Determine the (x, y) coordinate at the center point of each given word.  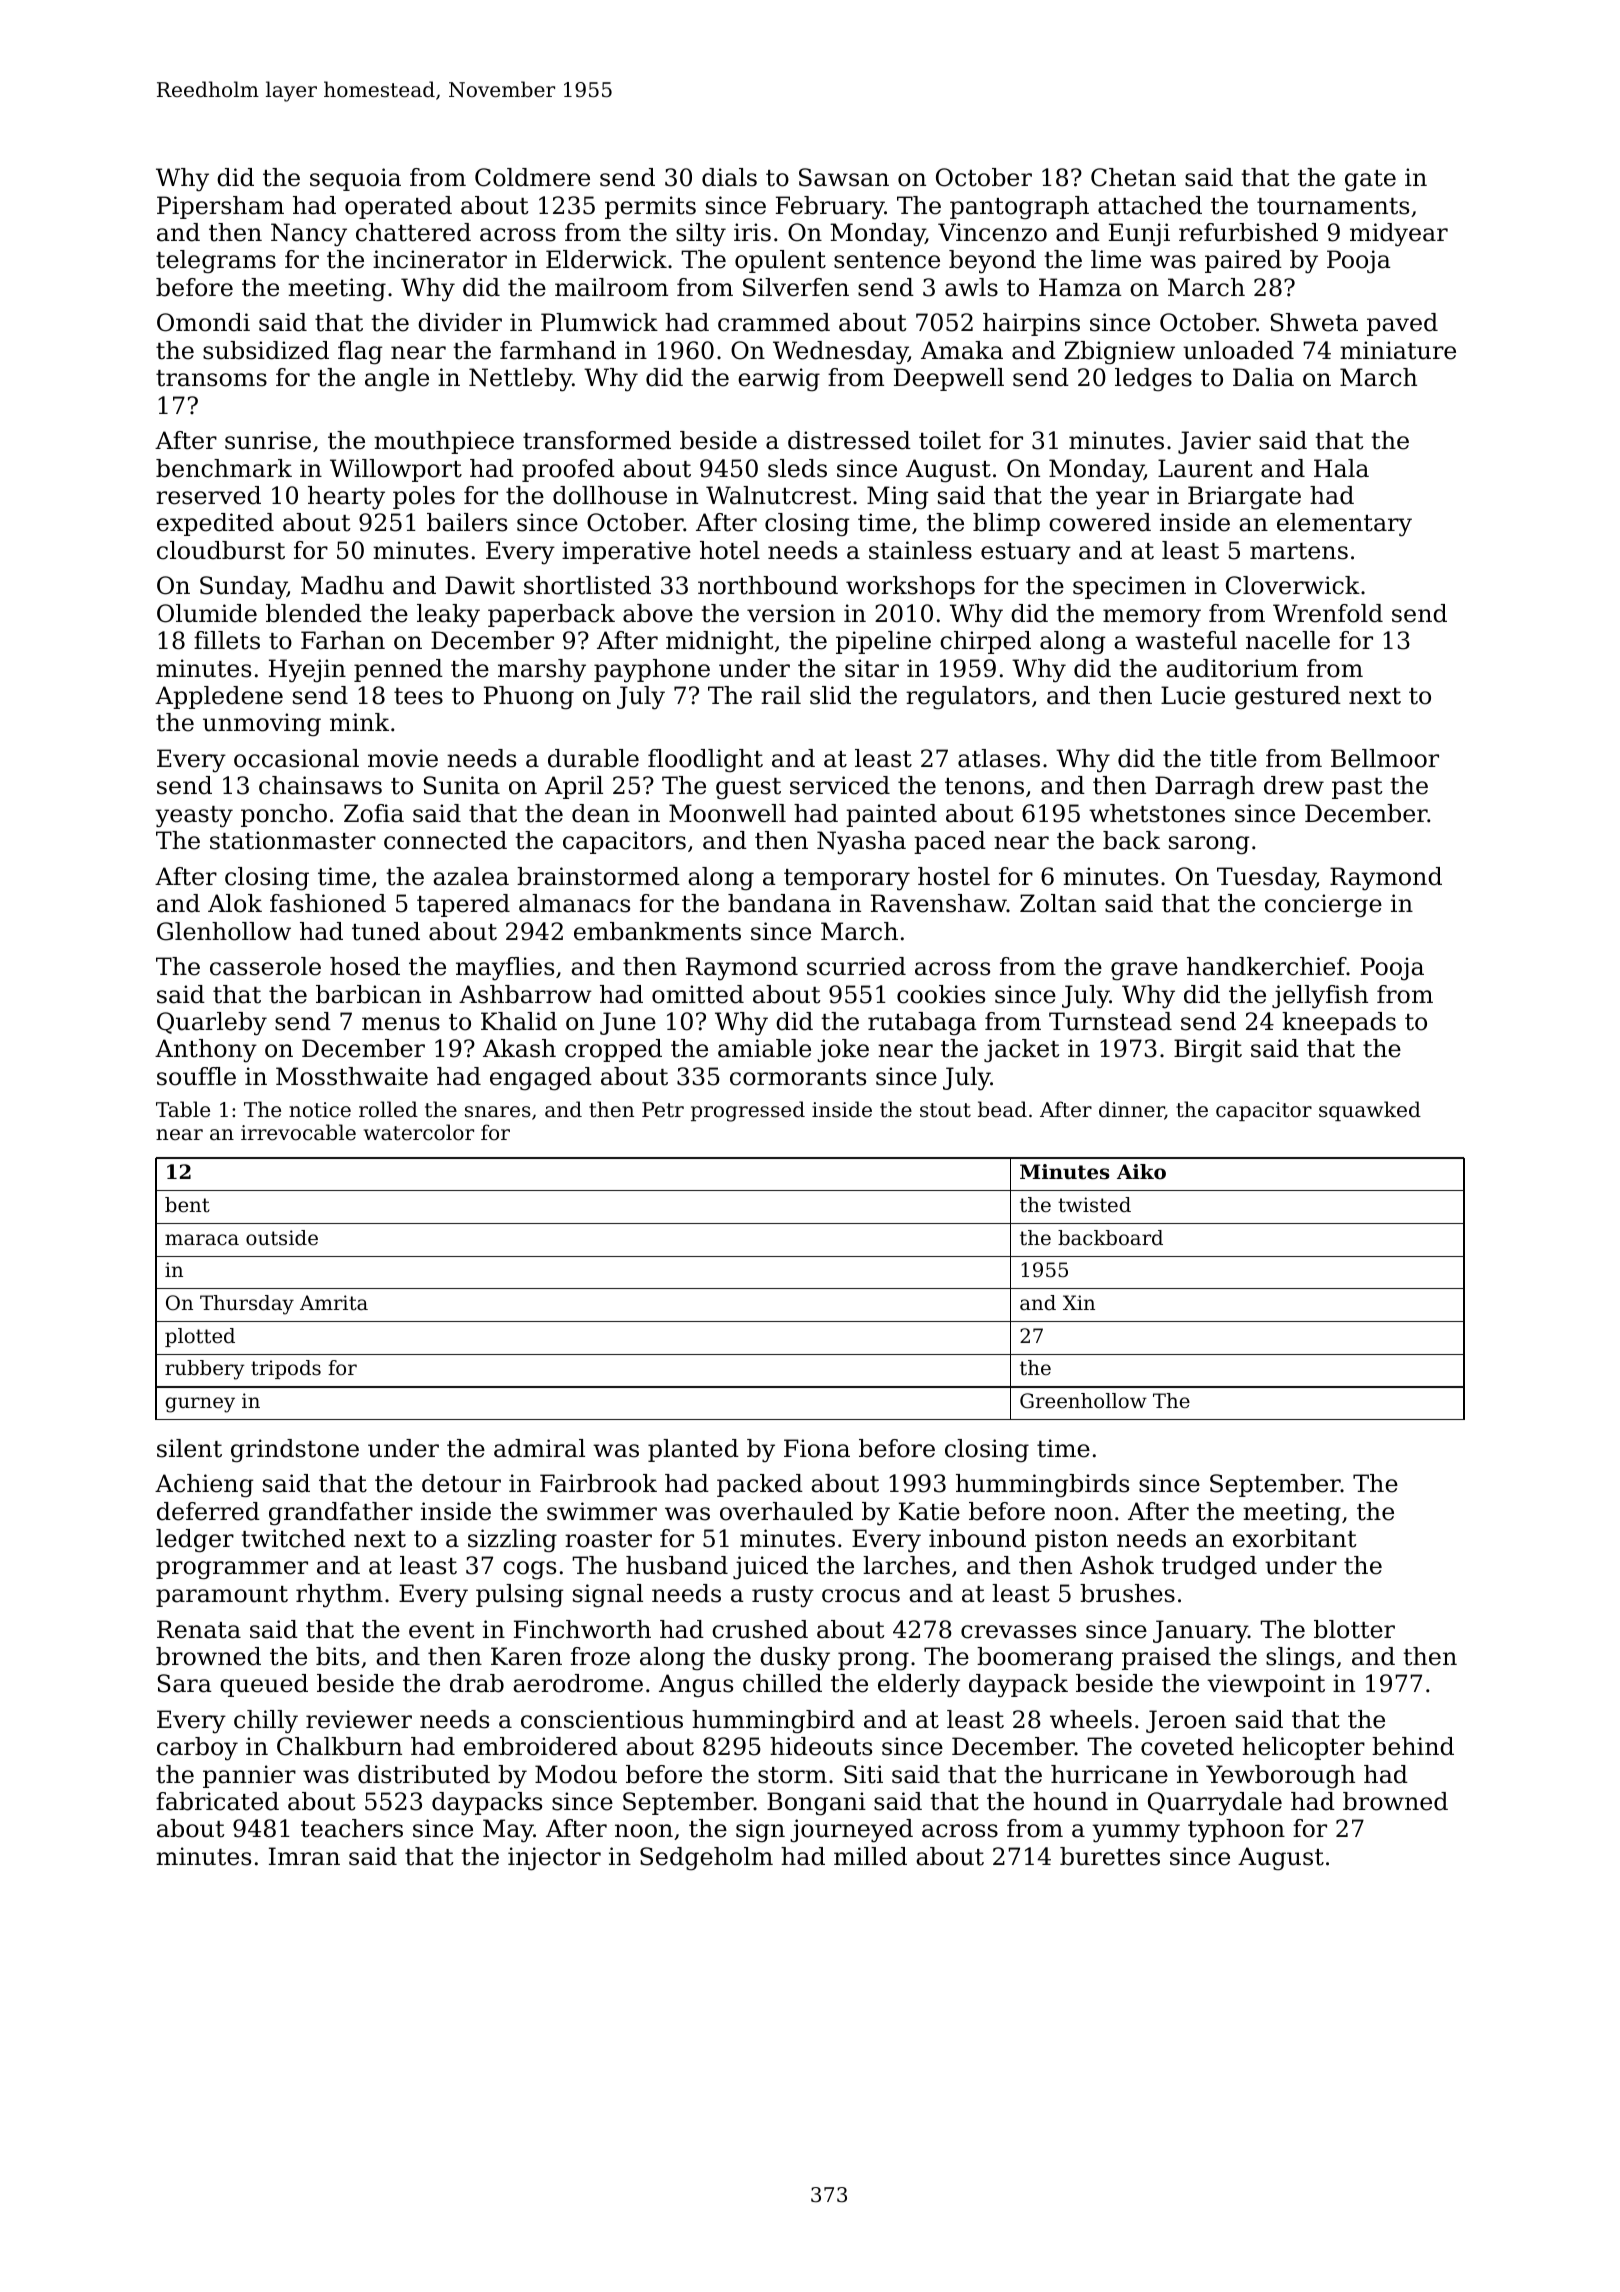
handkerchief (1267, 966)
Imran (304, 1856)
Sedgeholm (706, 1859)
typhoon (1236, 1831)
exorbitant (1295, 1538)
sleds (797, 468)
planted (693, 1450)
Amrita (334, 1303)
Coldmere (532, 177)
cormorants (798, 1077)
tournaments (1333, 206)
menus (401, 1024)
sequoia (355, 179)
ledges (1153, 380)
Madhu (342, 585)
